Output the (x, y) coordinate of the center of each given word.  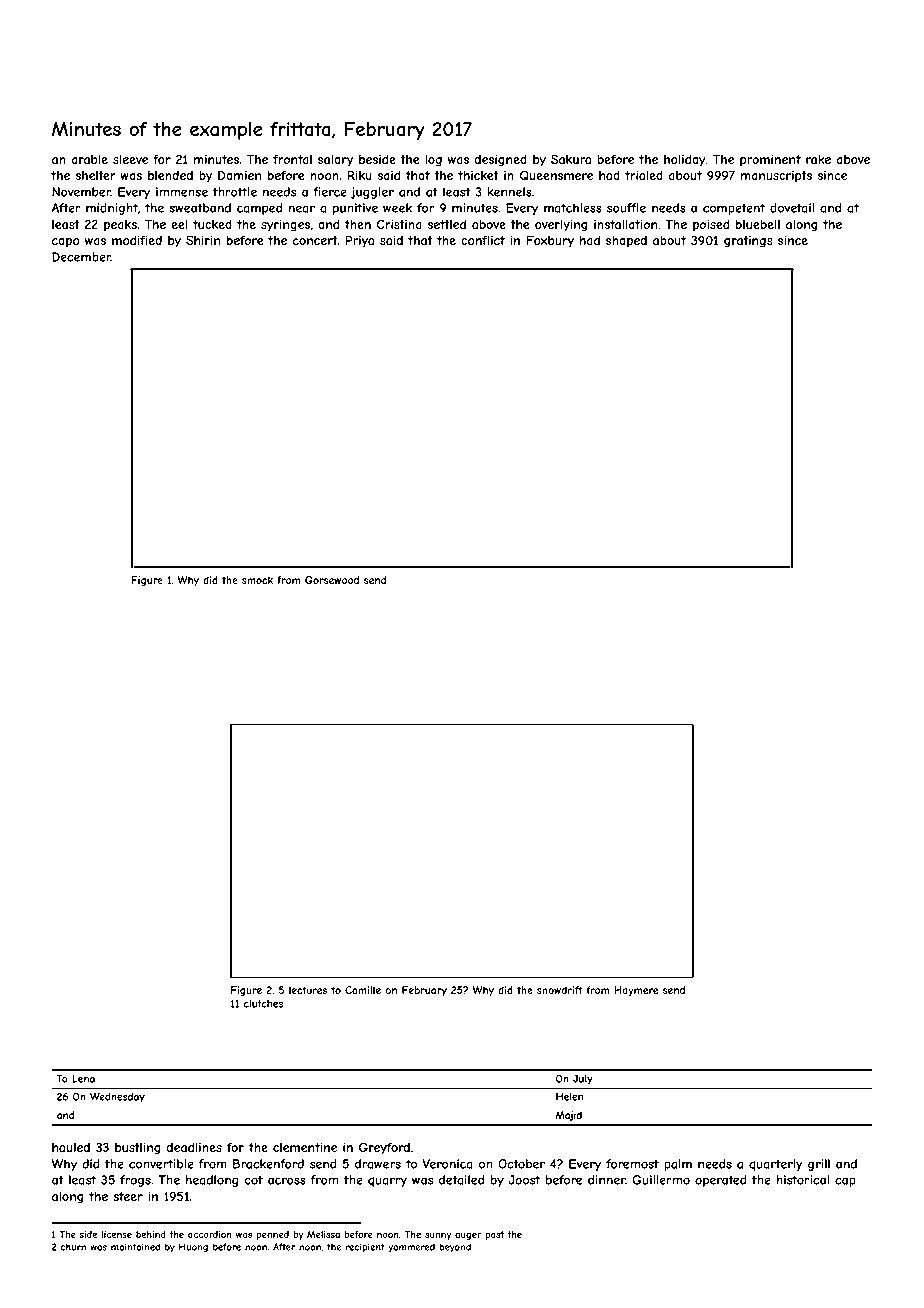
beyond (455, 1248)
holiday (685, 160)
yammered (411, 1248)
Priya (360, 241)
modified (137, 240)
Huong (193, 1248)
